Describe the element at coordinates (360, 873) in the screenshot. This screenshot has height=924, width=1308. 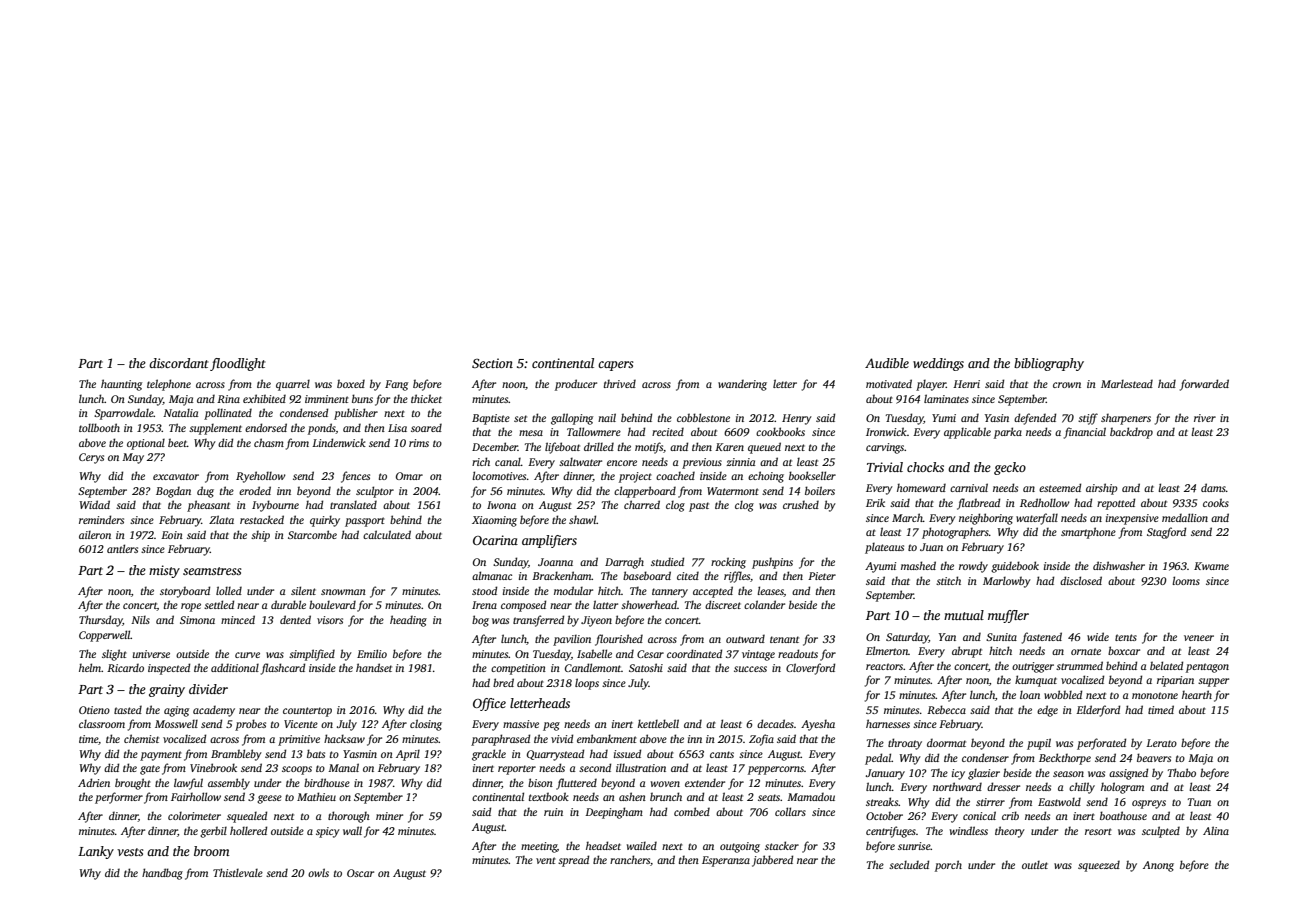
I see `Oscar` at that location.
